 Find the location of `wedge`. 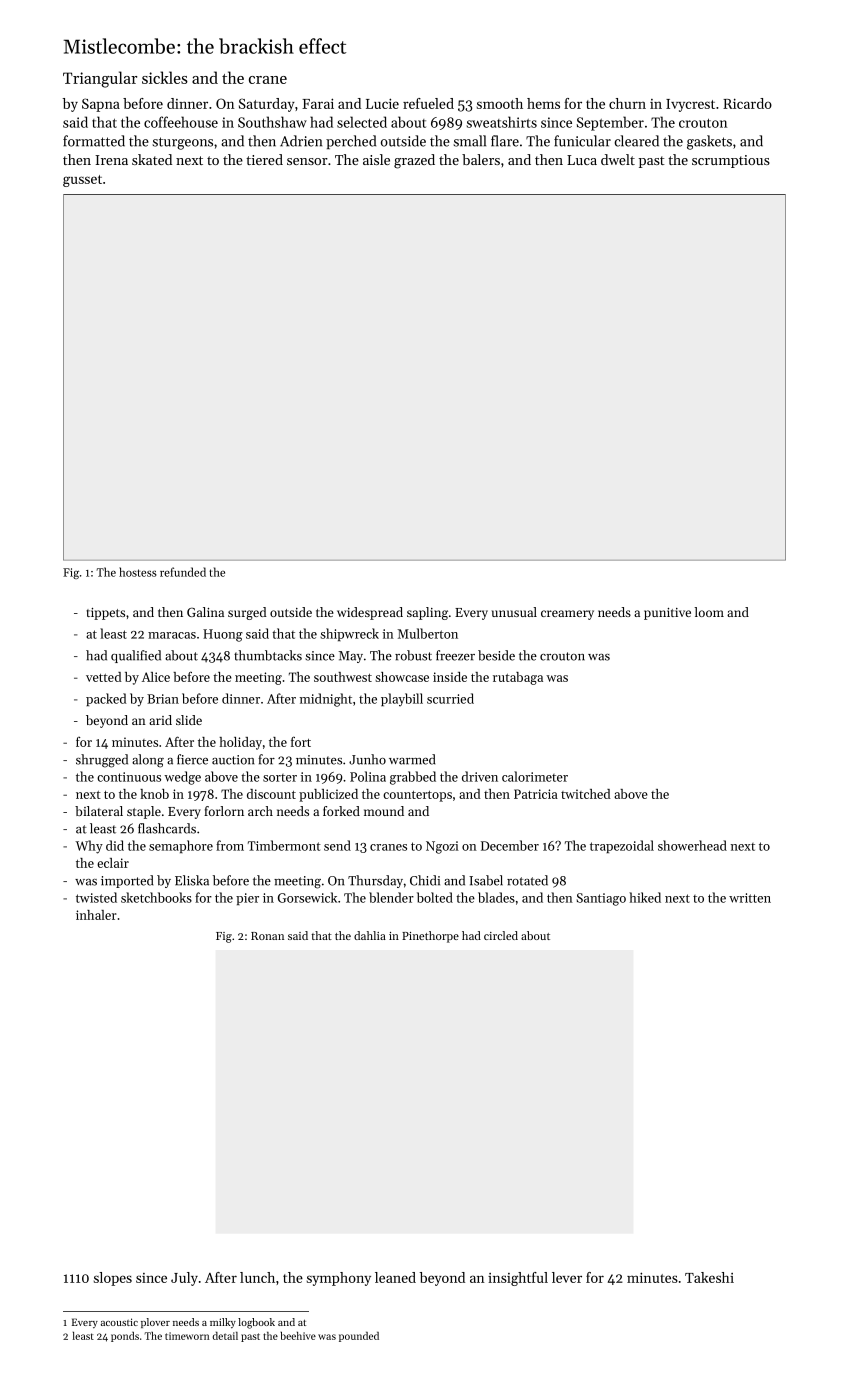

wedge is located at coordinates (182, 778).
